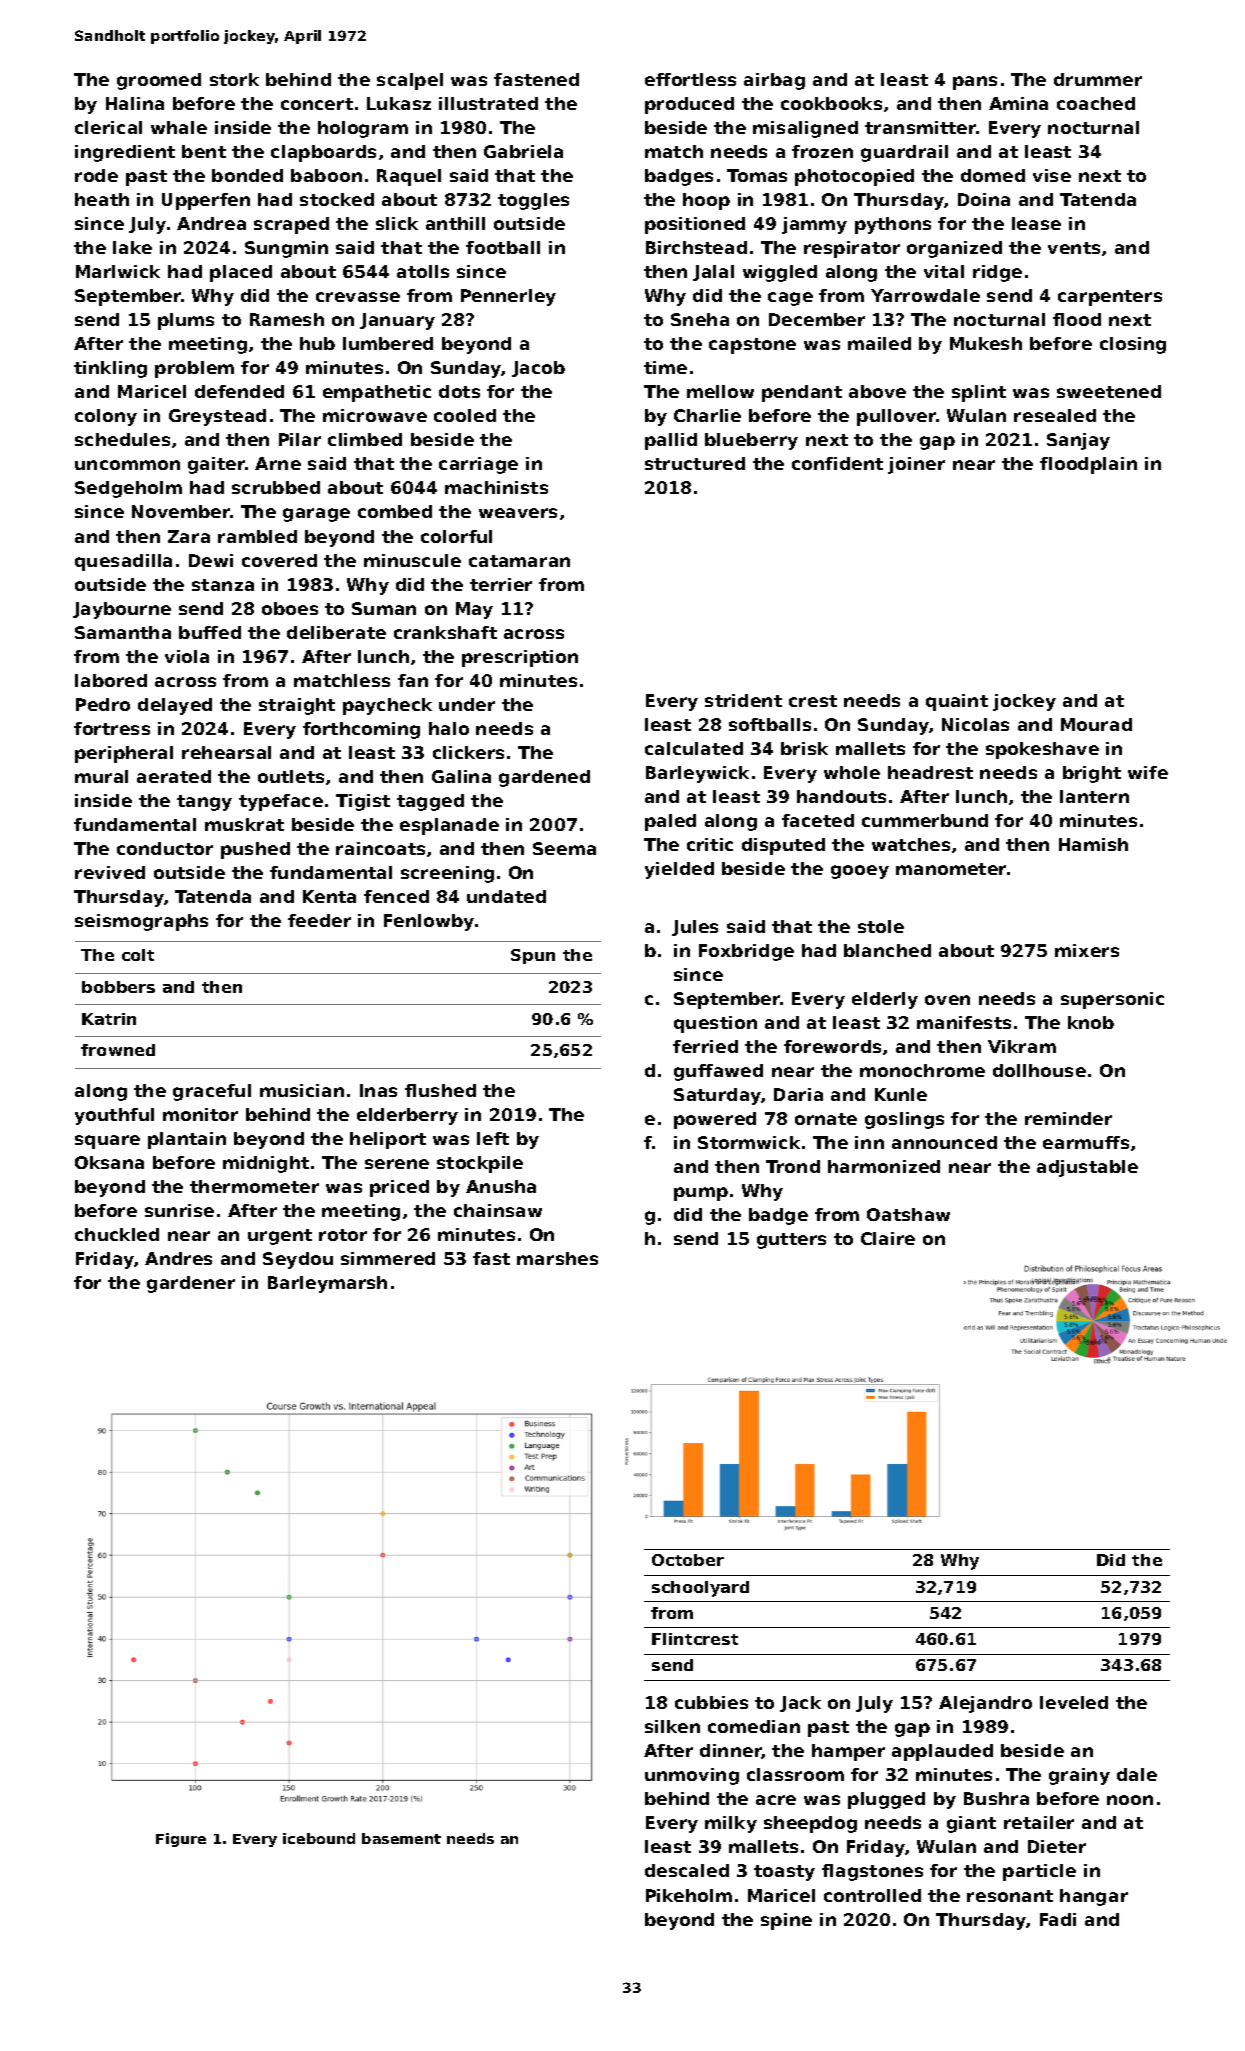 The height and width of the document is (2051, 1245). What do you see at coordinates (181, 1840) in the document?
I see `Figure` at bounding box center [181, 1840].
